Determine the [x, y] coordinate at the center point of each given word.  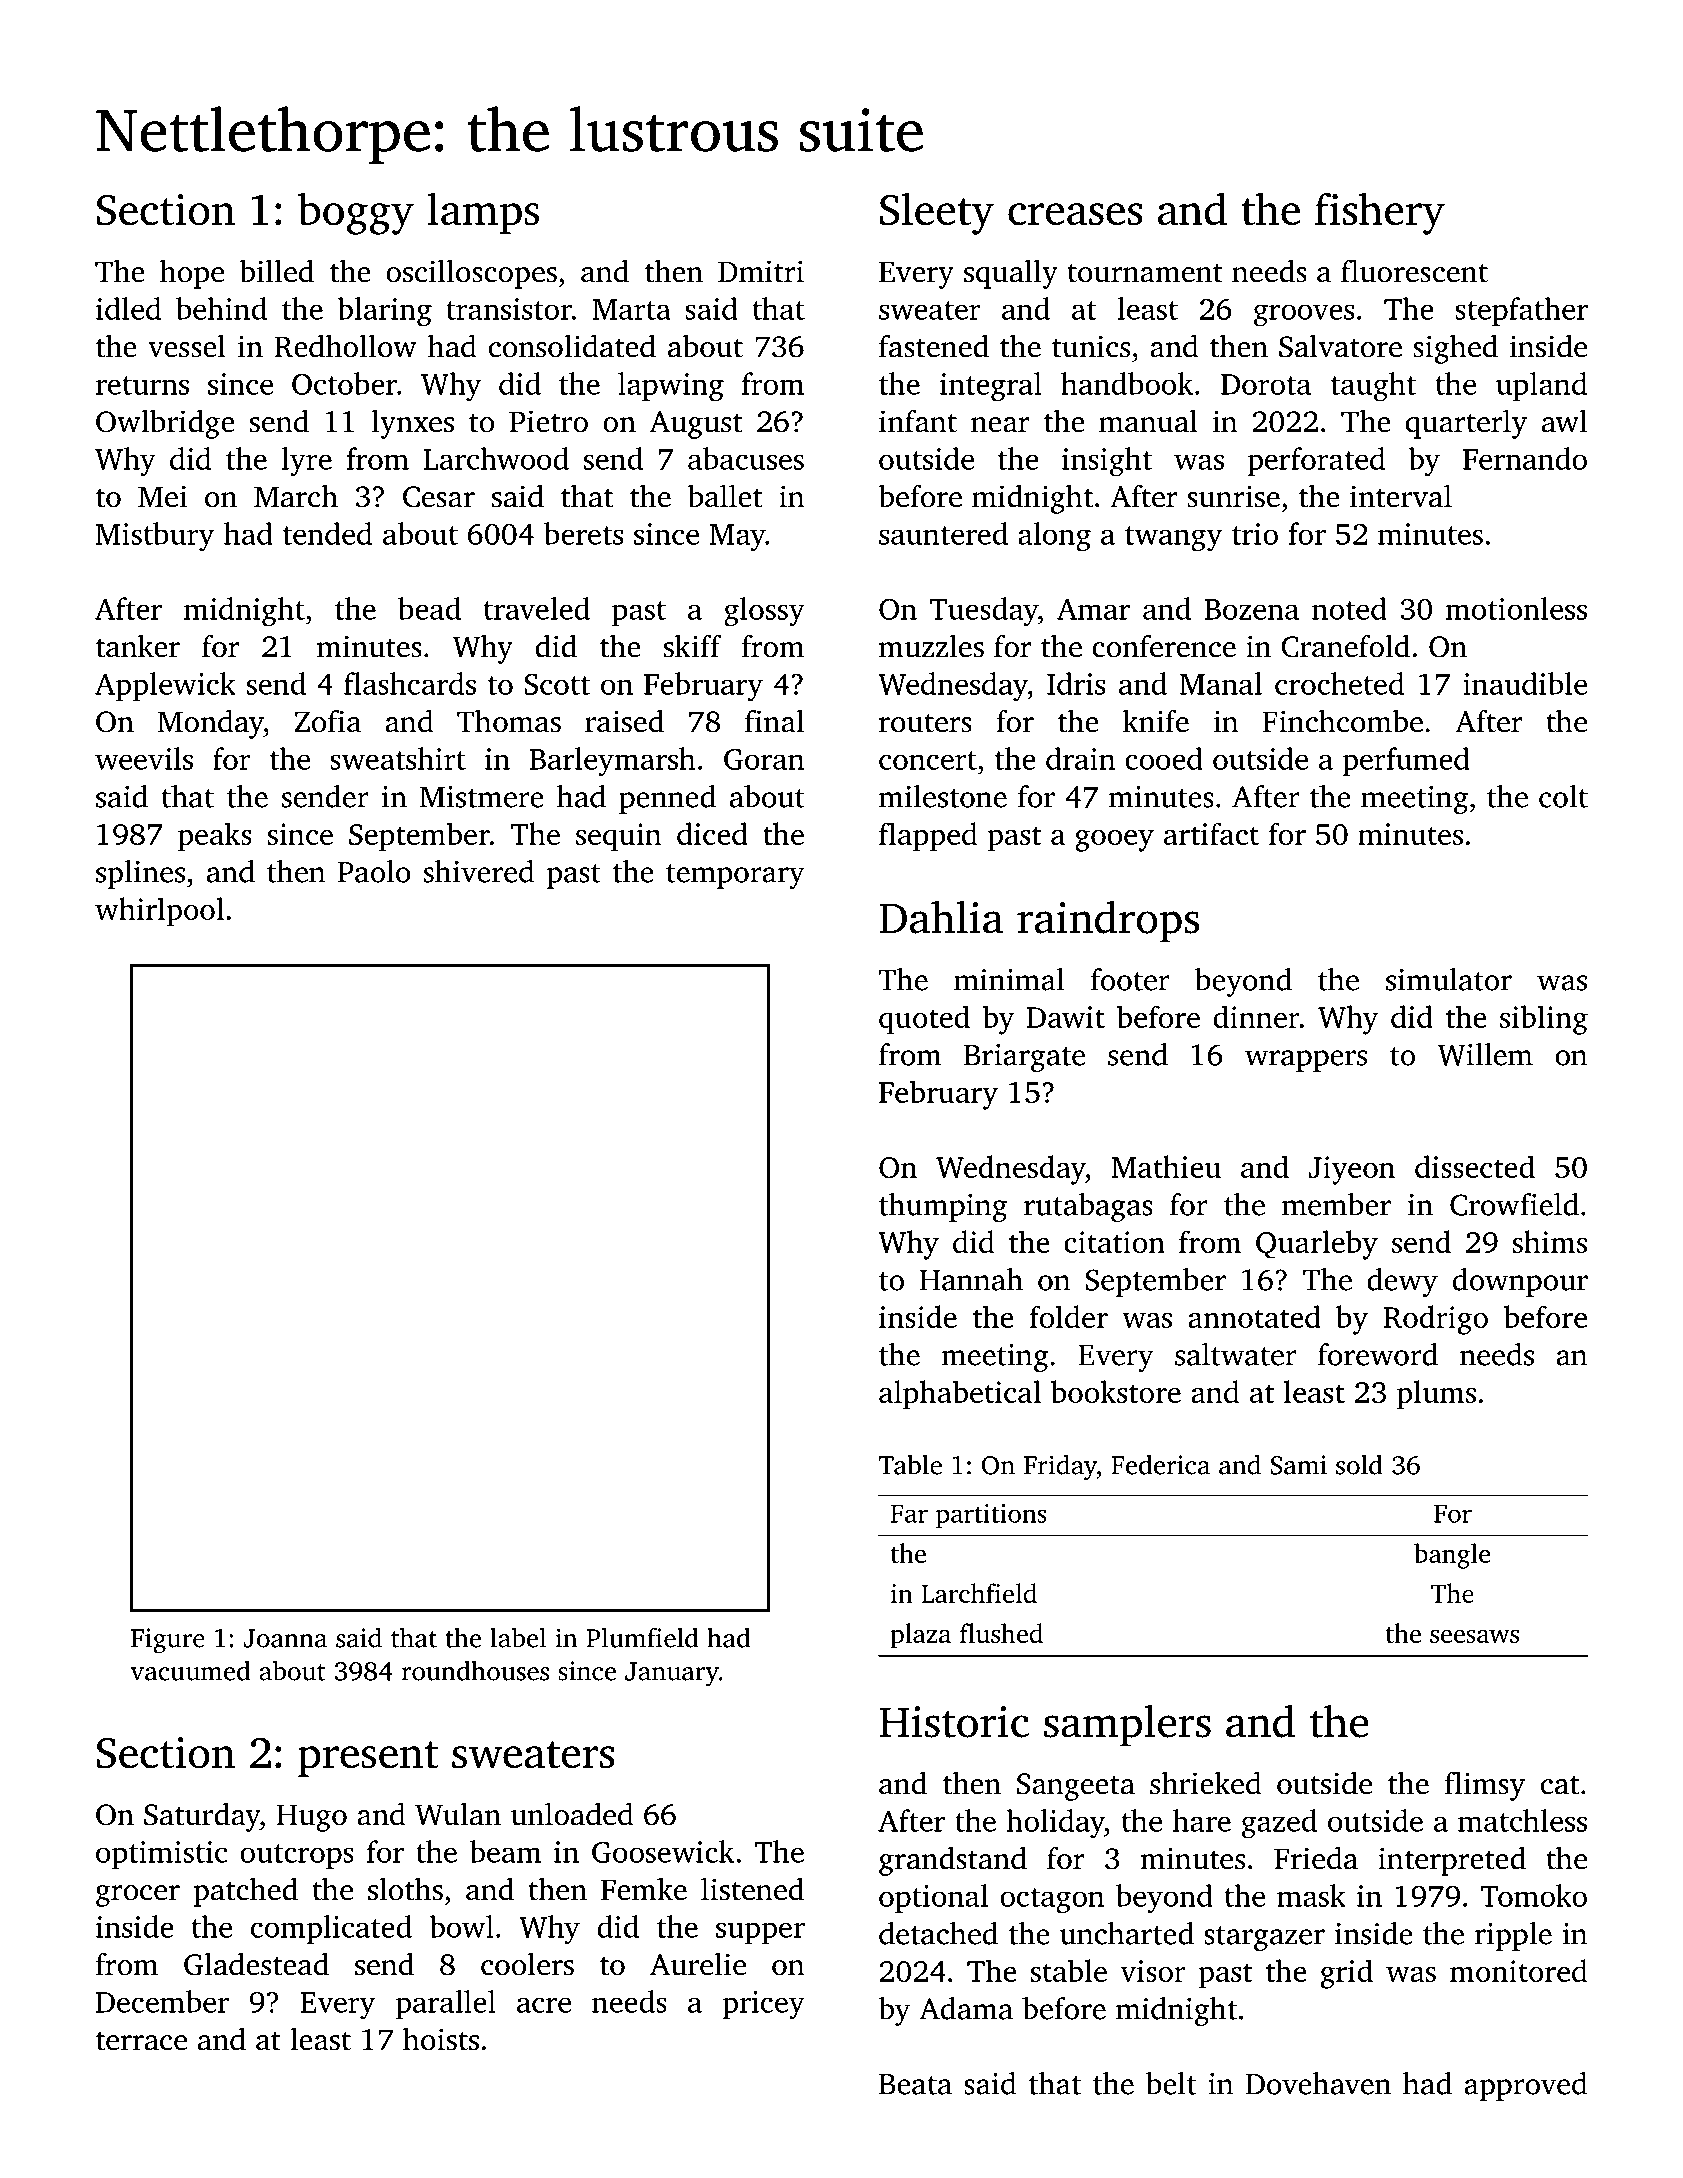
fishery [1380, 213]
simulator [1449, 979]
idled [128, 308]
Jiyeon [1351, 1170]
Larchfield [979, 1593]
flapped [928, 837]
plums [1436, 1395]
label [518, 1637]
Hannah [971, 1279]
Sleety [937, 213]
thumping [943, 1207]
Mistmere [482, 797]
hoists [441, 2039]
